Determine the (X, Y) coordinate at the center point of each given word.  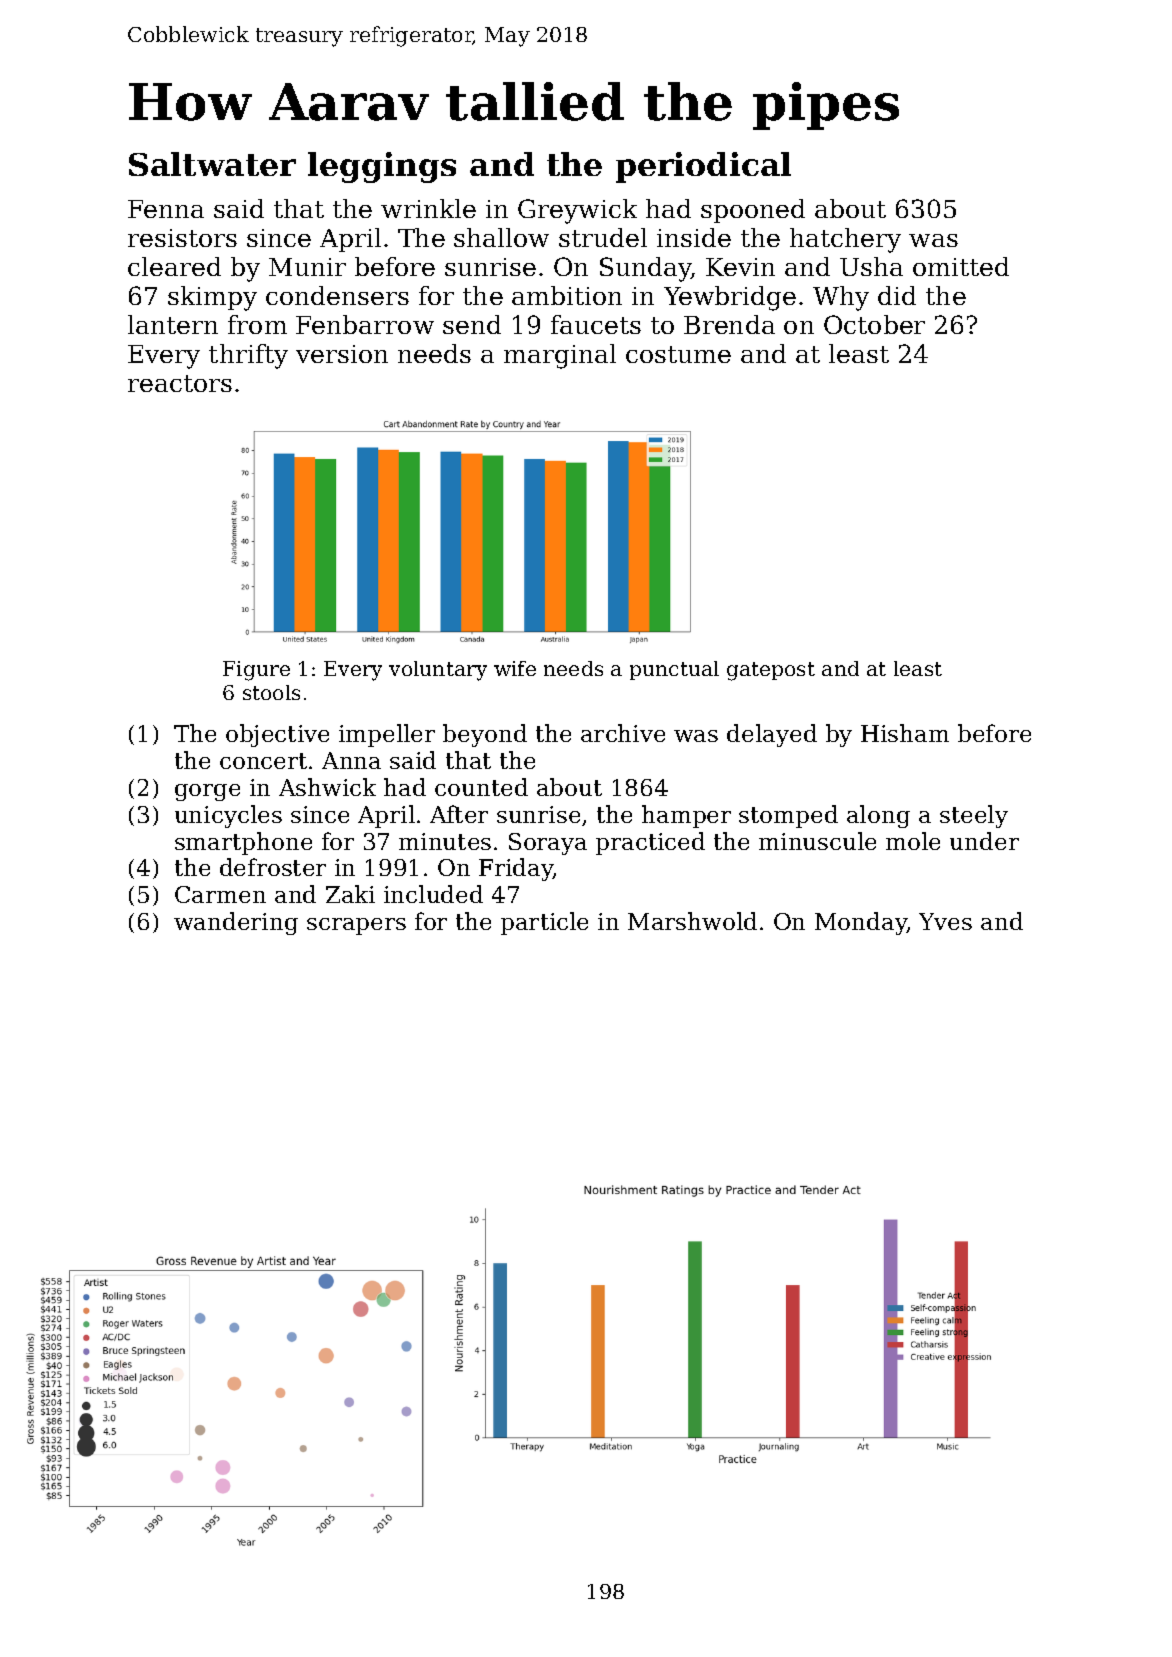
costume (678, 354)
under (984, 841)
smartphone (243, 843)
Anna (351, 760)
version (342, 354)
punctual (674, 670)
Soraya (548, 844)
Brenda (729, 324)
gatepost (771, 671)
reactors (180, 383)
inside (694, 237)
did (897, 295)
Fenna (166, 209)
